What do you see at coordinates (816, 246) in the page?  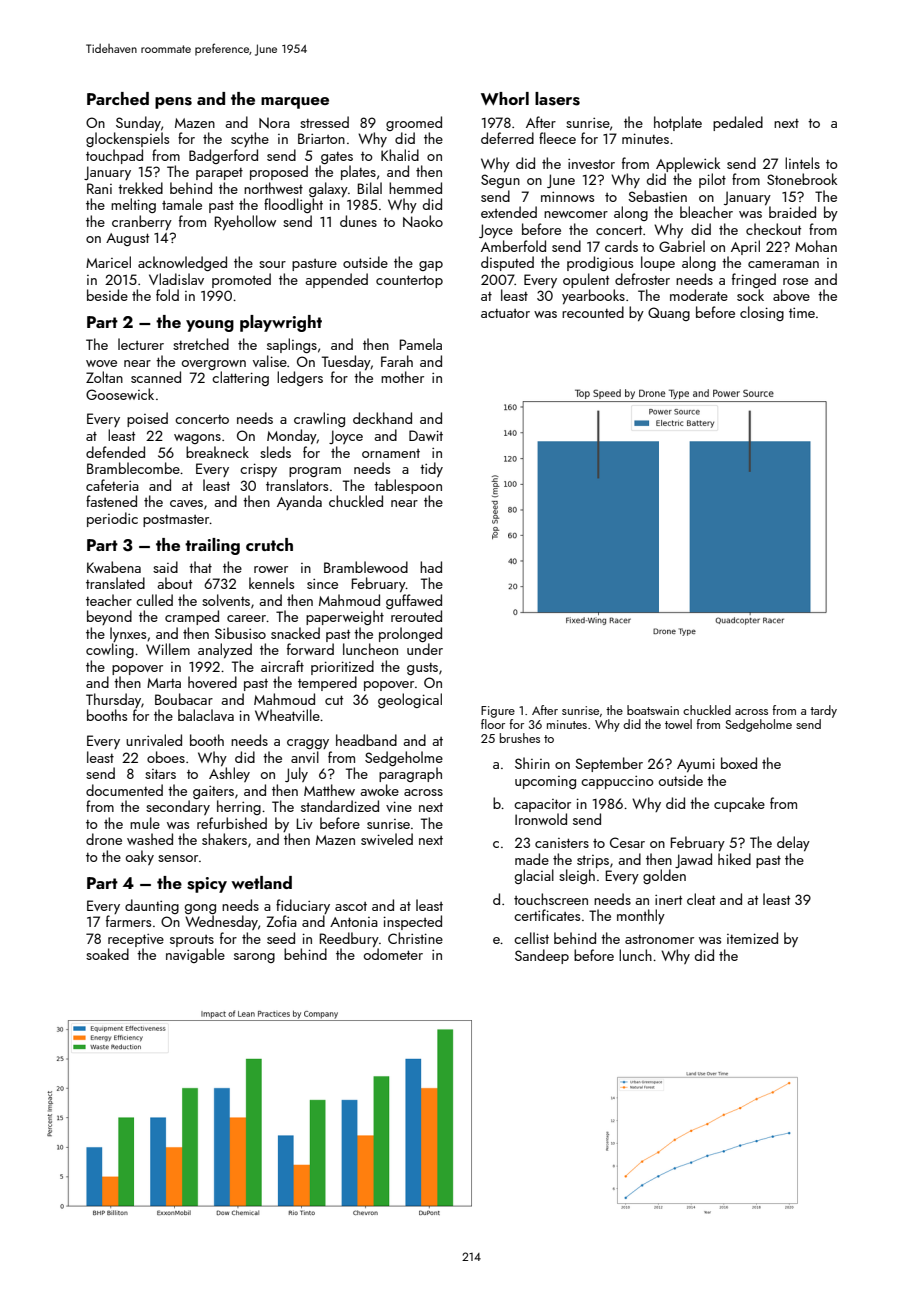 I see `Mohan` at bounding box center [816, 246].
